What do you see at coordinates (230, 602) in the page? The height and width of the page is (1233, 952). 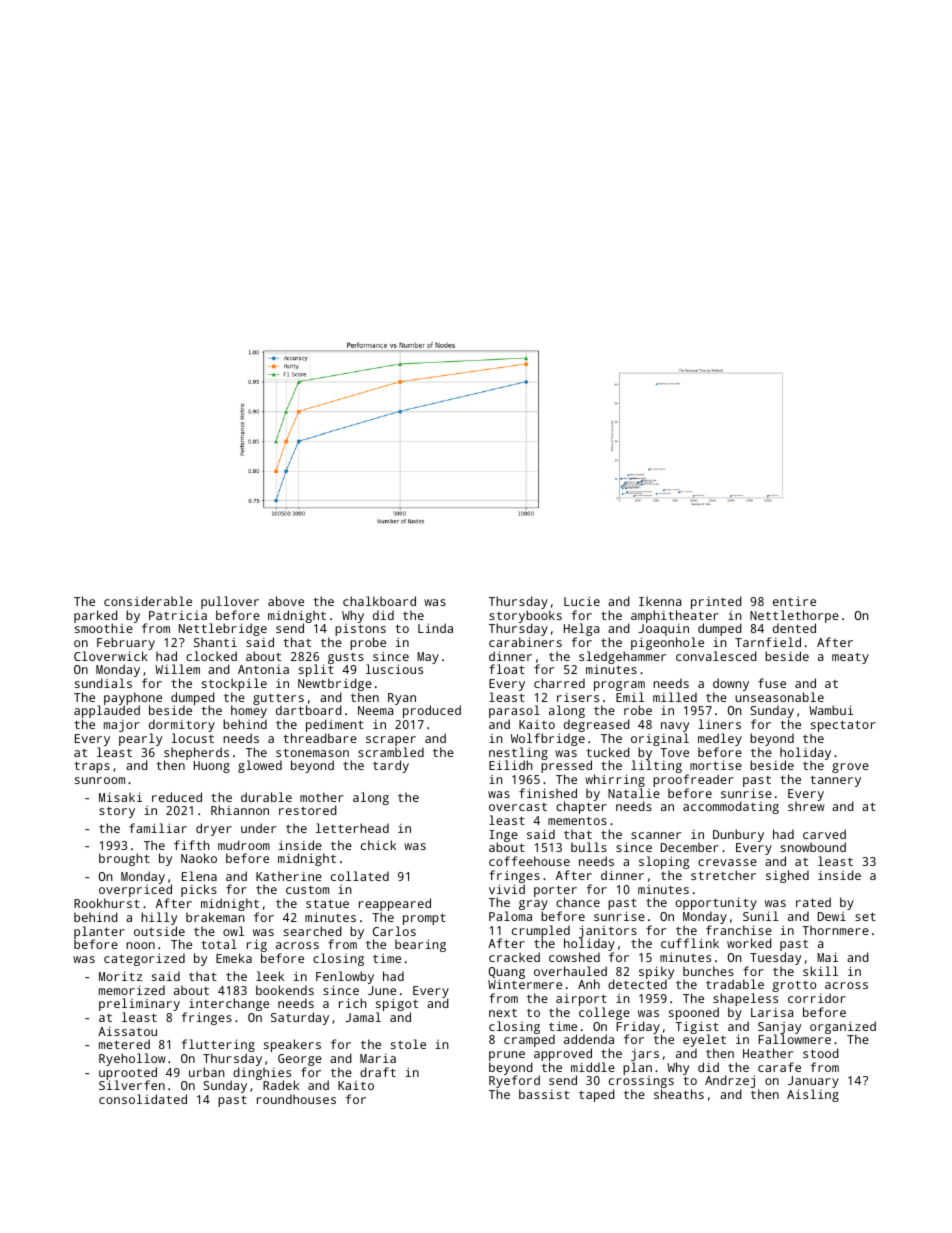 I see `pullover` at bounding box center [230, 602].
